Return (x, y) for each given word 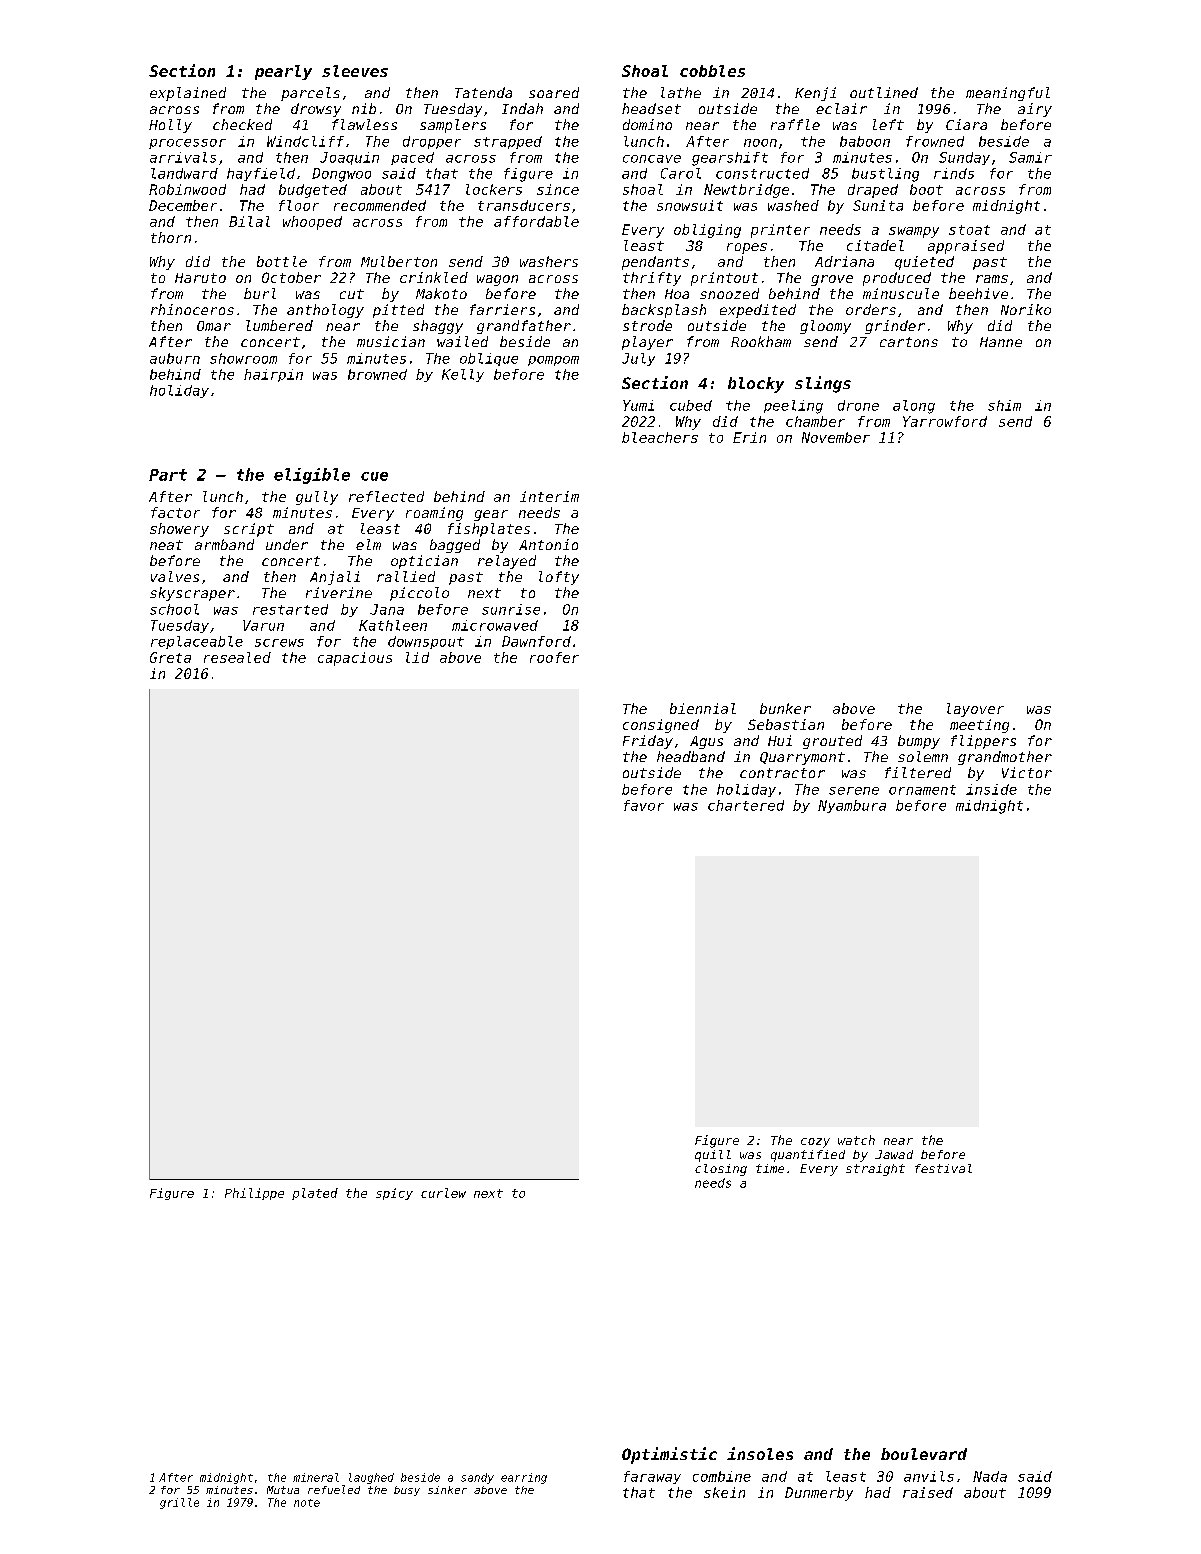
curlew (443, 1193)
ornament (922, 790)
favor (644, 805)
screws (279, 643)
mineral (316, 1477)
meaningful (1008, 94)
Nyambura (852, 806)
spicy (394, 1194)
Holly (170, 126)
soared (554, 92)
